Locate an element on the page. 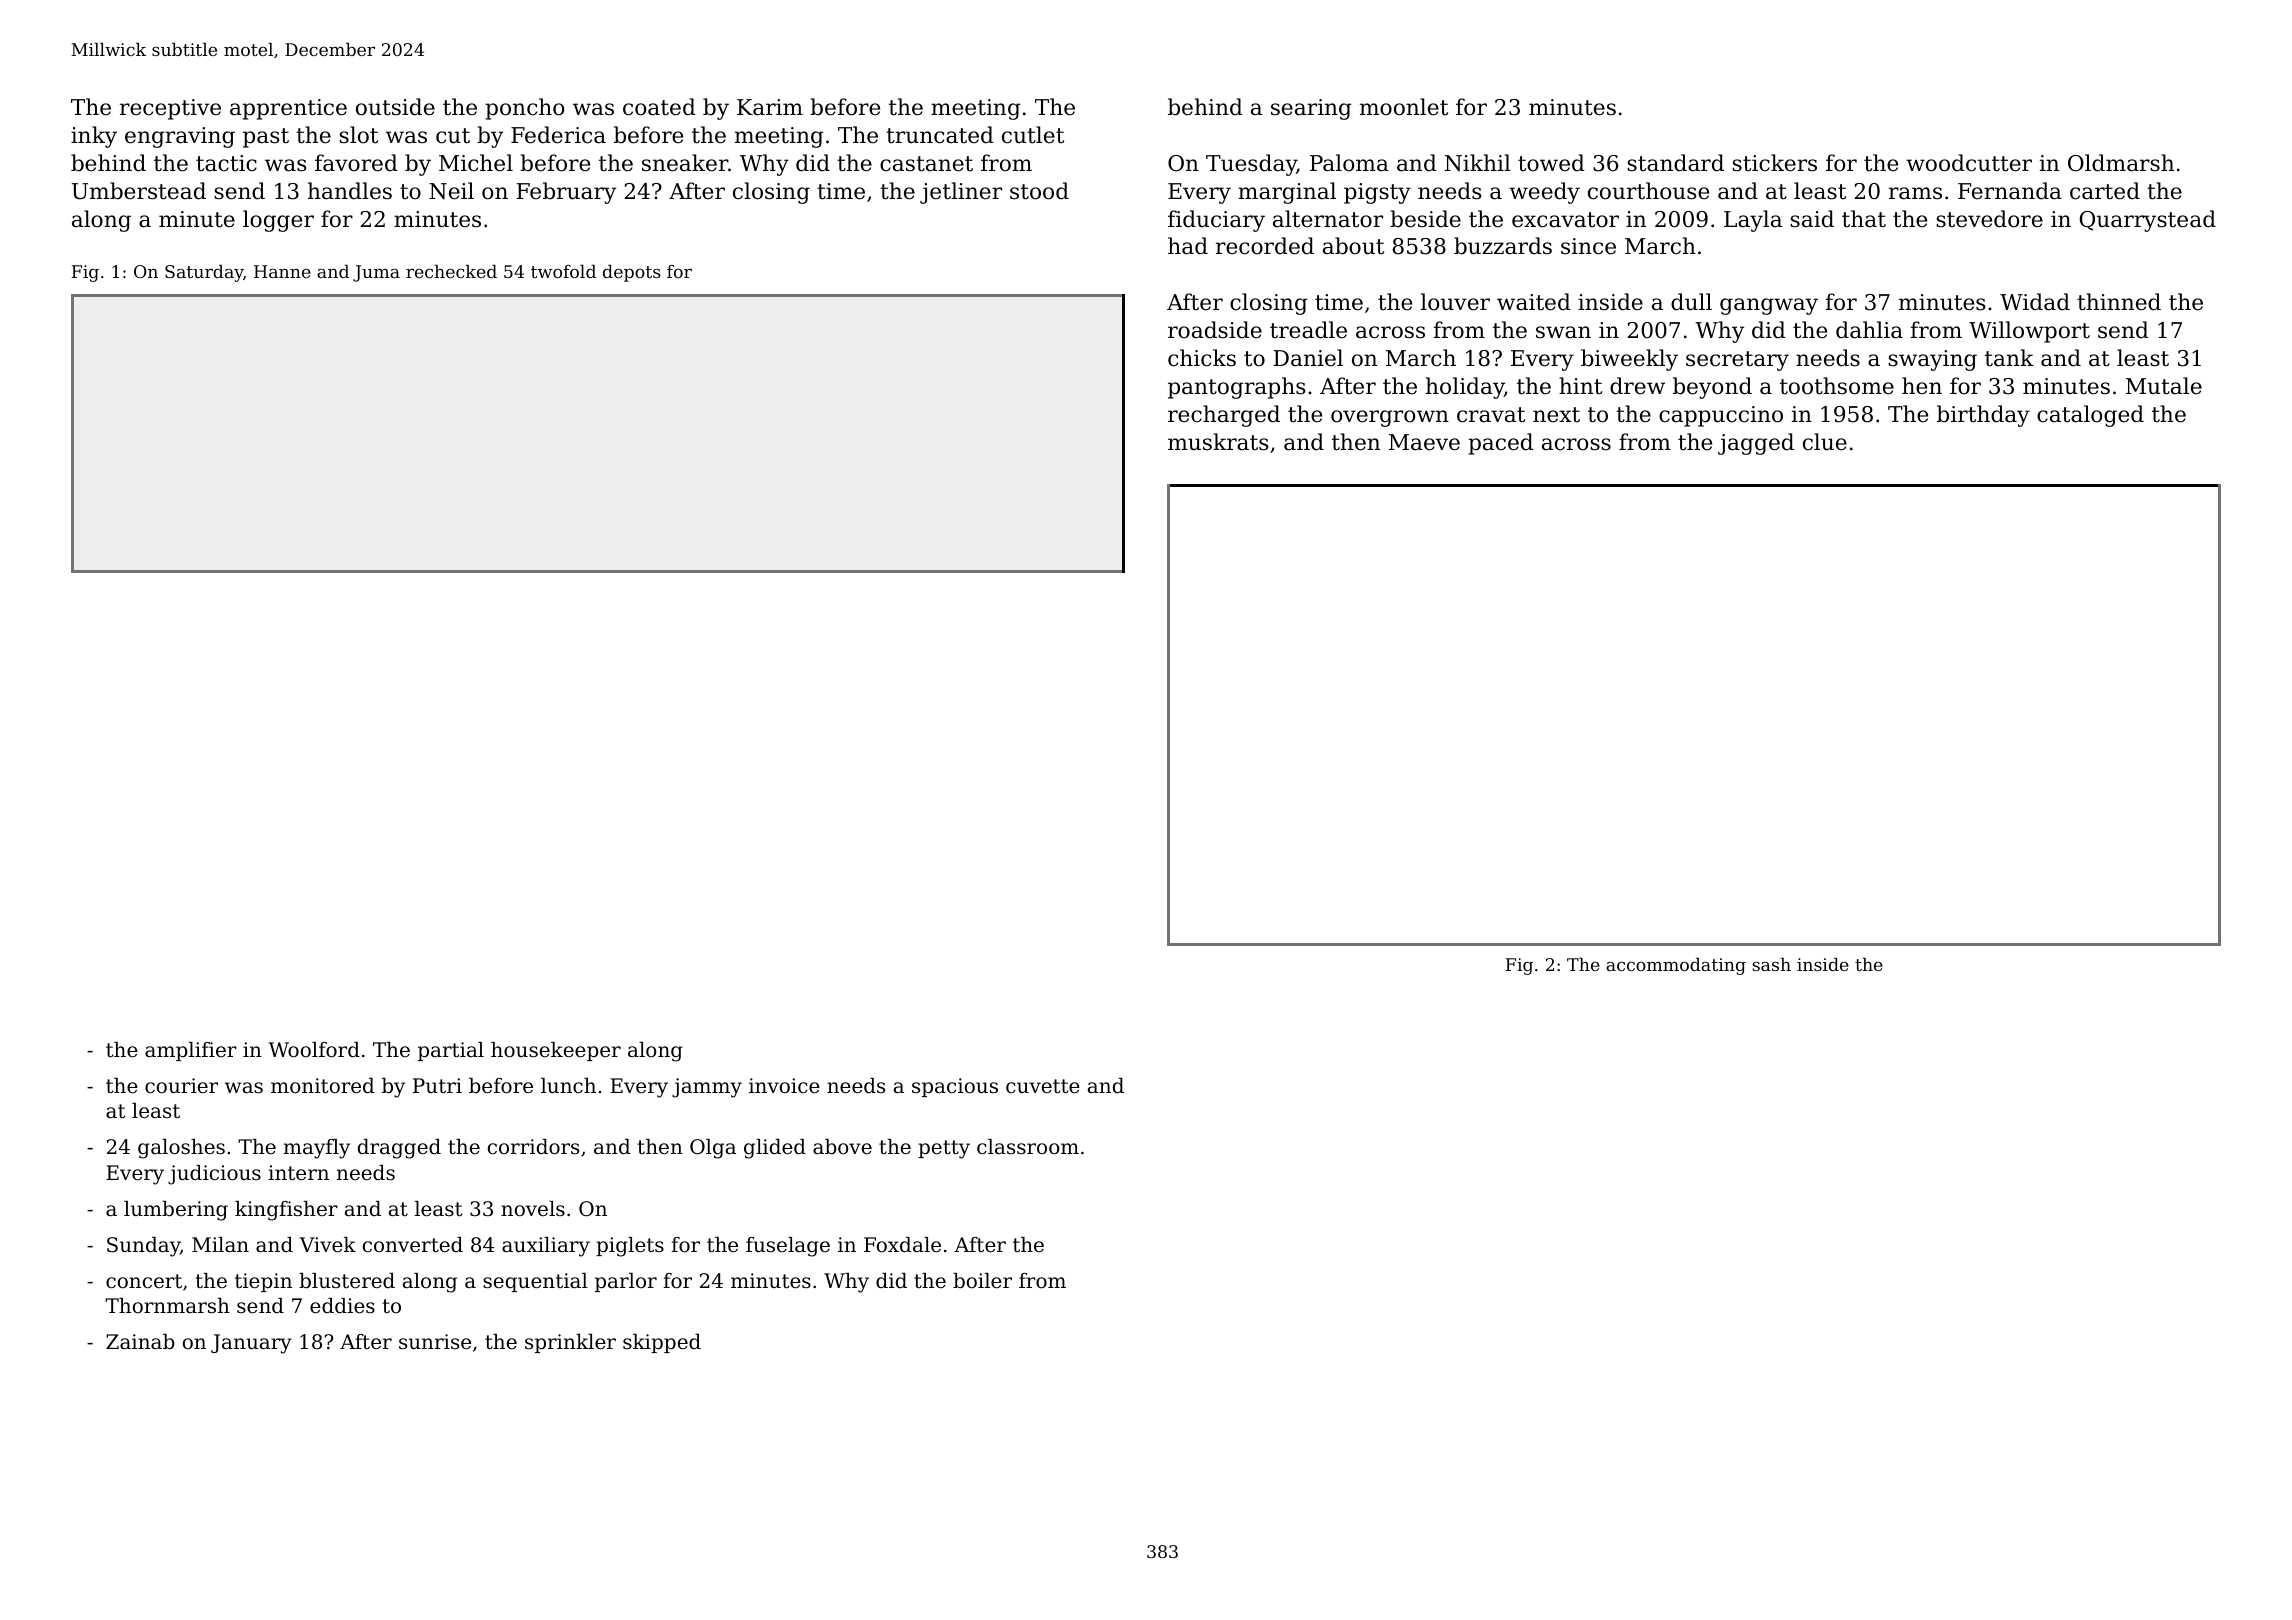 This page has width=2292, height=1620. muskrats is located at coordinates (1218, 442).
